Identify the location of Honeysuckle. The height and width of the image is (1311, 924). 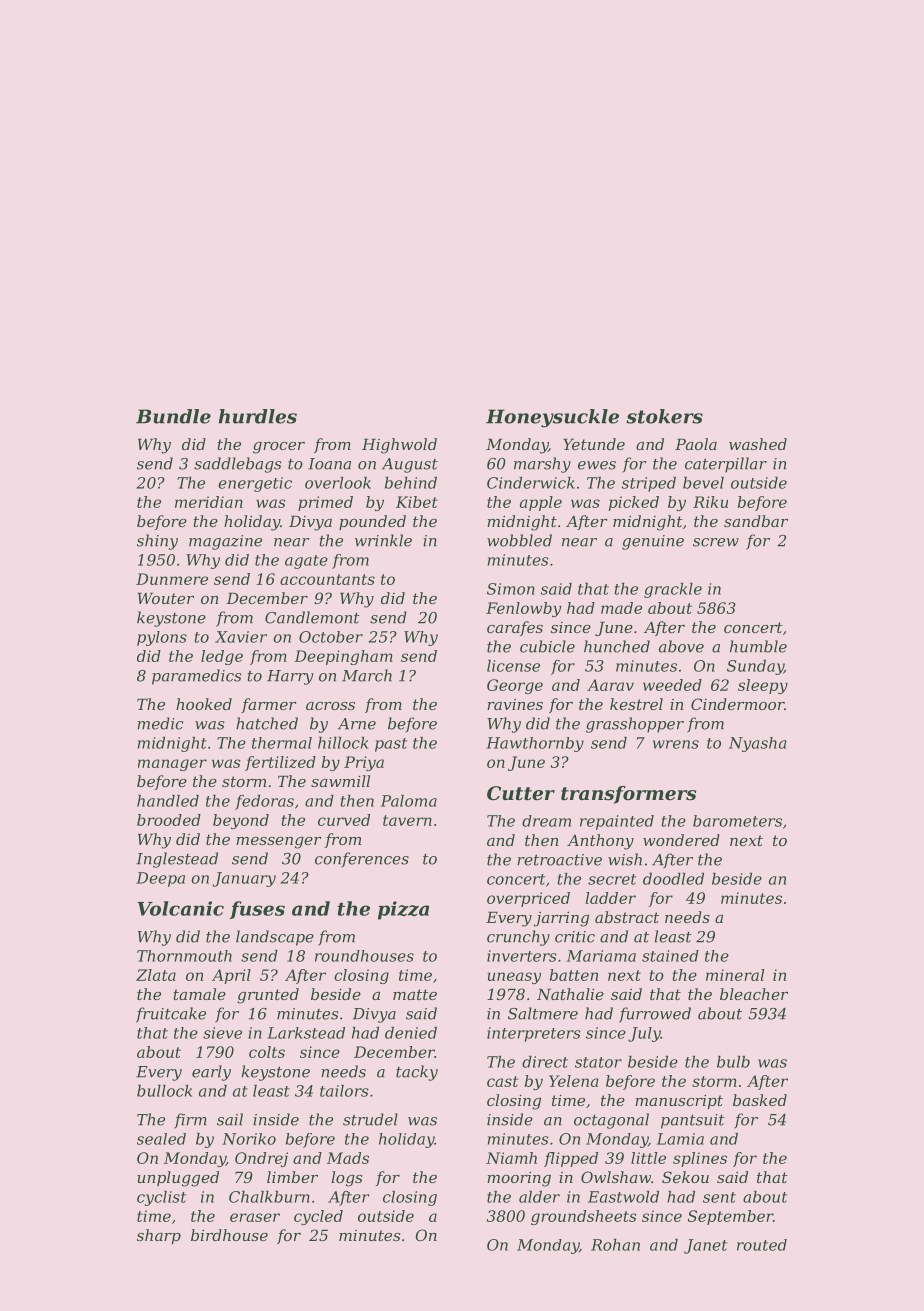
(552, 418).
